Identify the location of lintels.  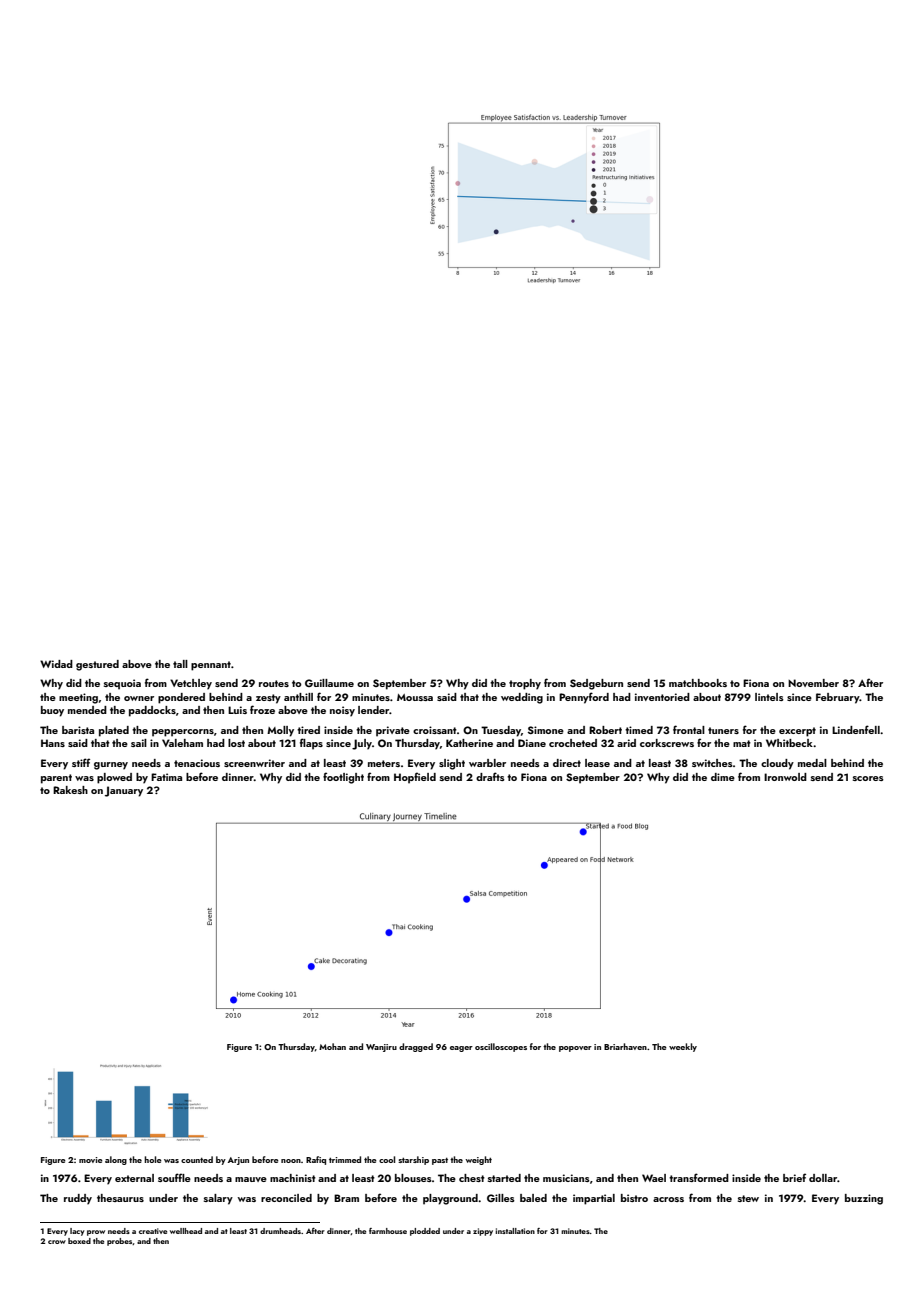
(769, 697).
